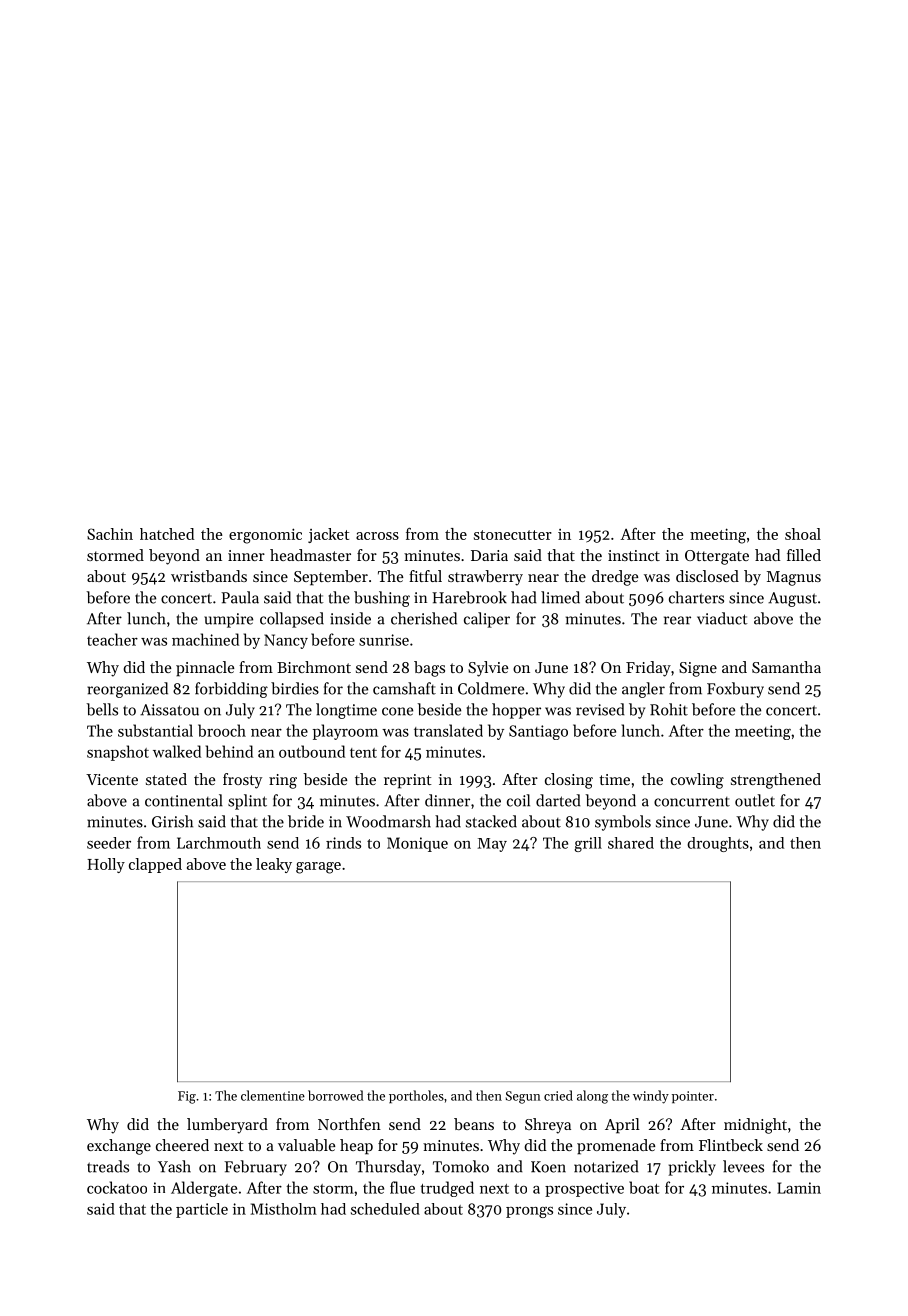 This page has height=1316, width=908. Describe the element at coordinates (669, 709) in the page. I see `Rohit` at that location.
